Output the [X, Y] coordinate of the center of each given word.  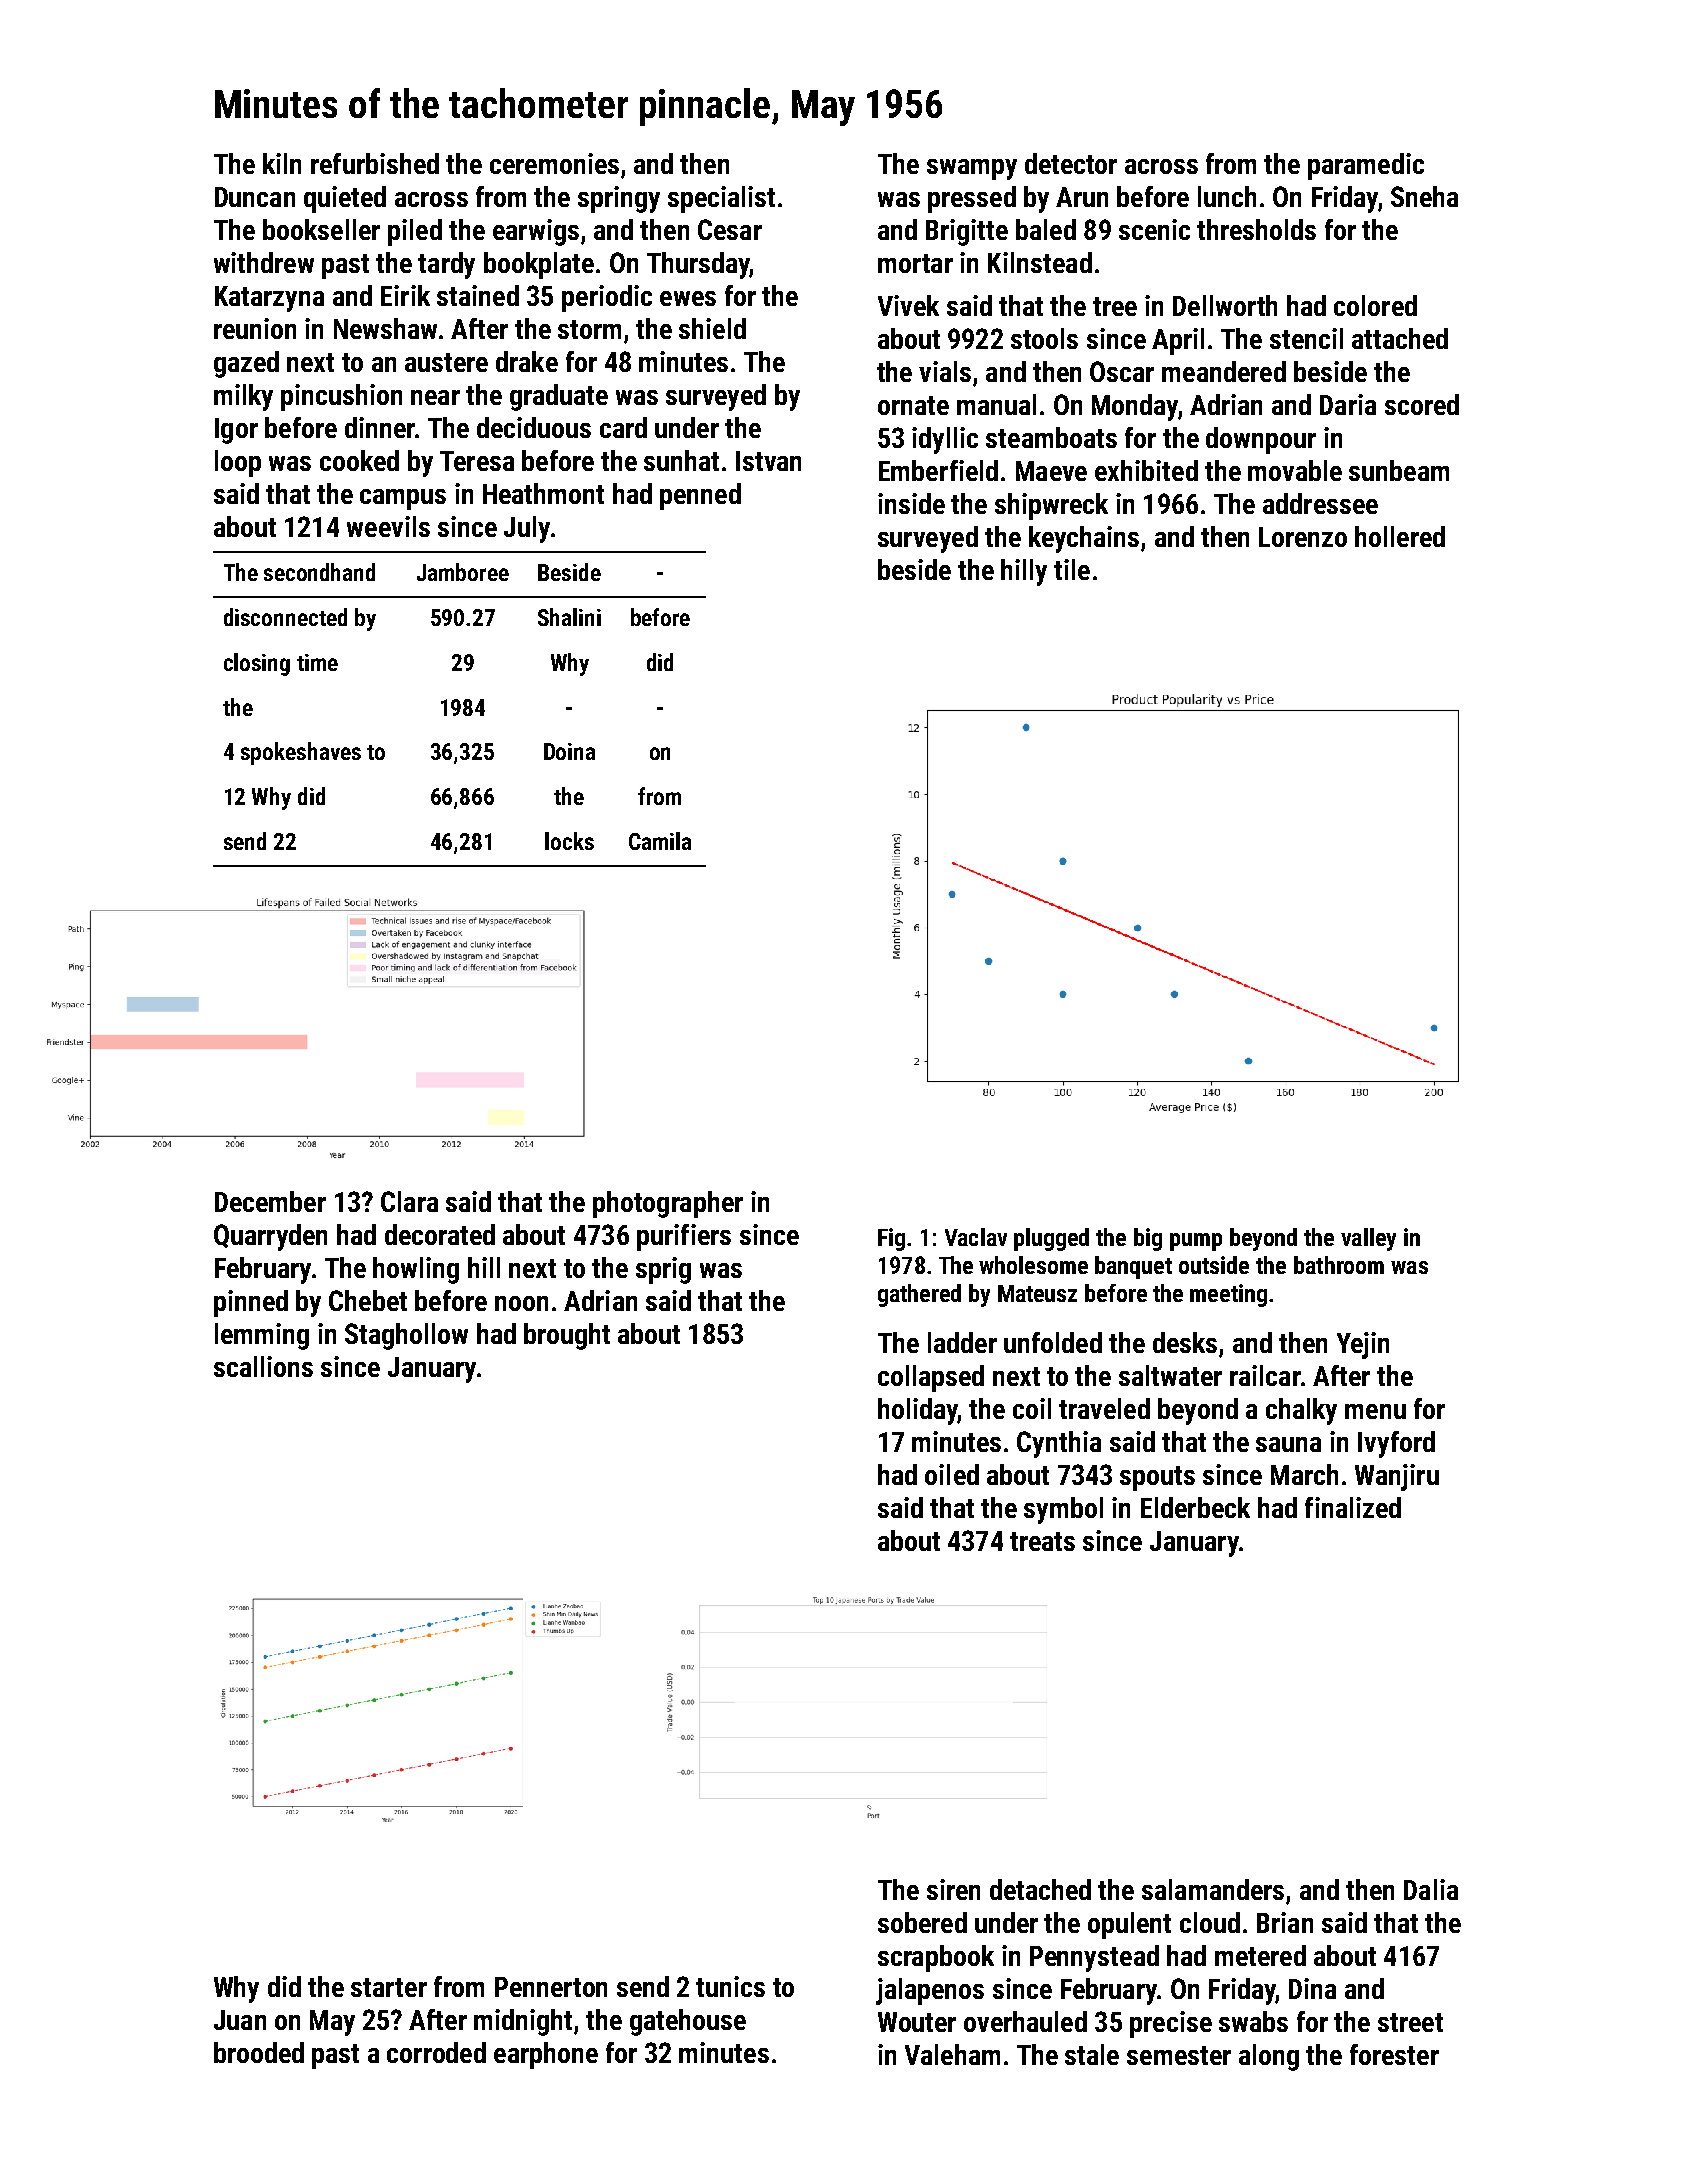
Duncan [255, 197]
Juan [240, 2020]
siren [953, 1889]
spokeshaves [301, 753]
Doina [569, 751]
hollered [1400, 536]
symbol [1063, 1510]
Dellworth [1225, 305]
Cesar [730, 229]
